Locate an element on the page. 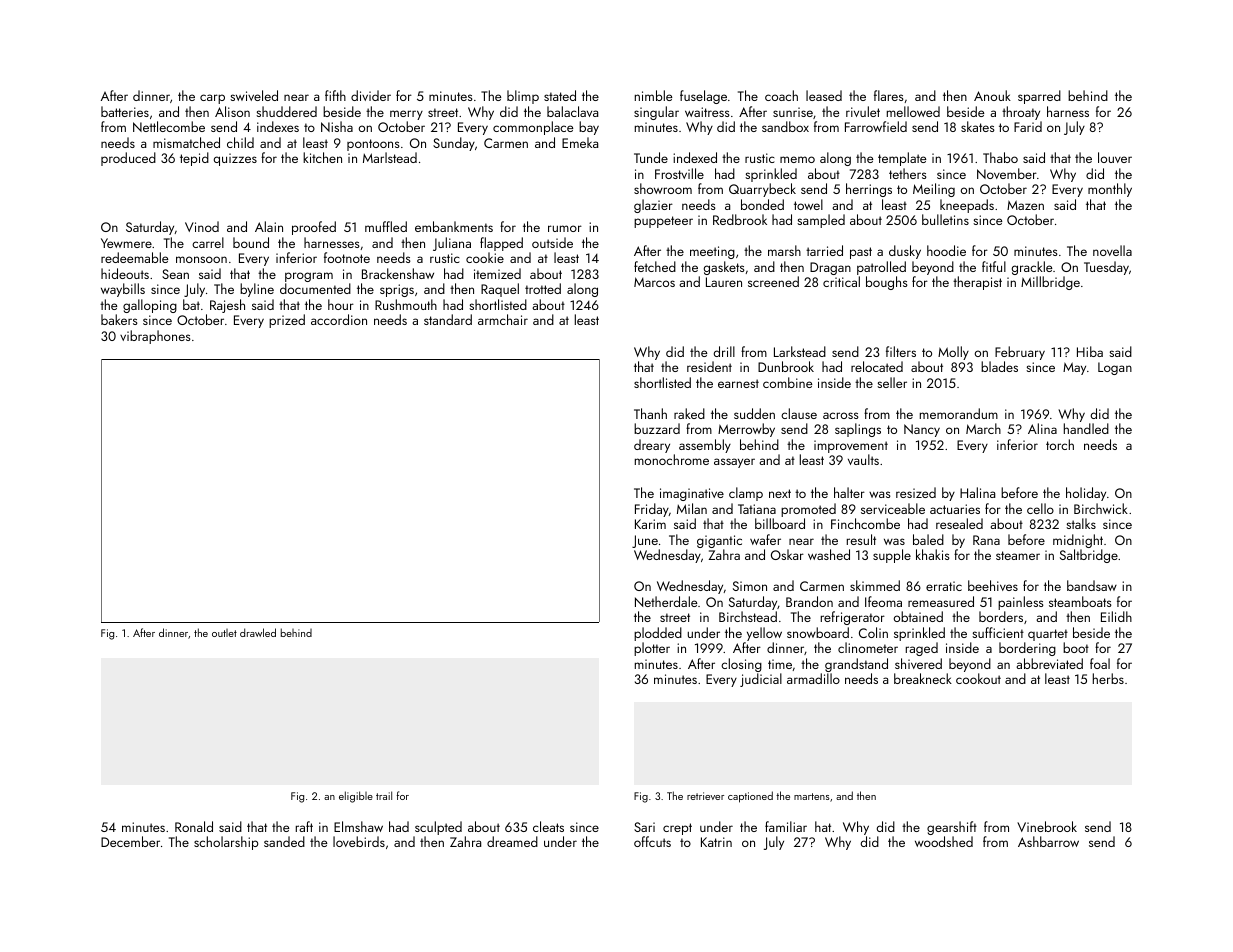 Image resolution: width=1233 pixels, height=952 pixels. cookout is located at coordinates (978, 678).
